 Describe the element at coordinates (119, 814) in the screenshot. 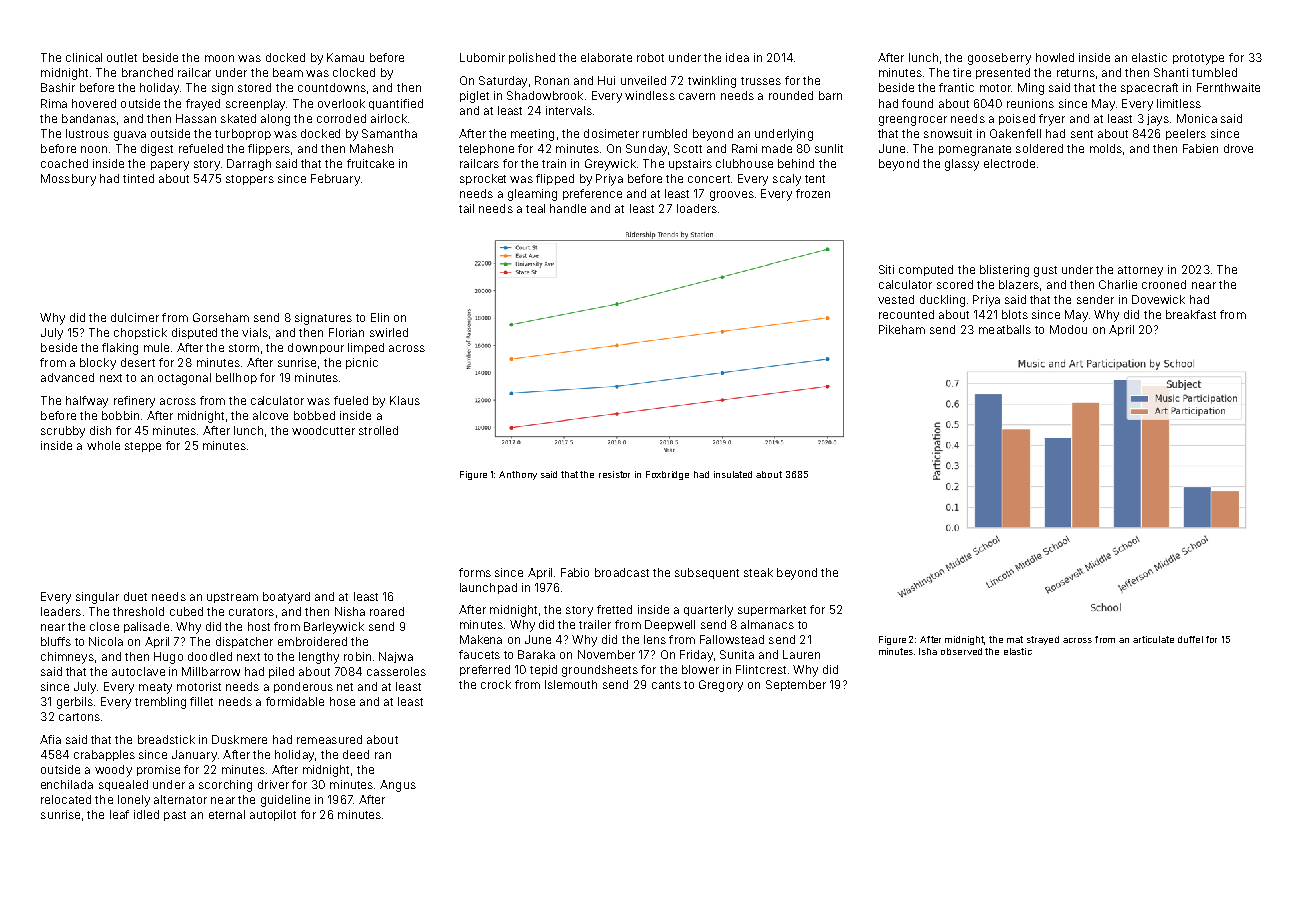

I see `leaf` at that location.
